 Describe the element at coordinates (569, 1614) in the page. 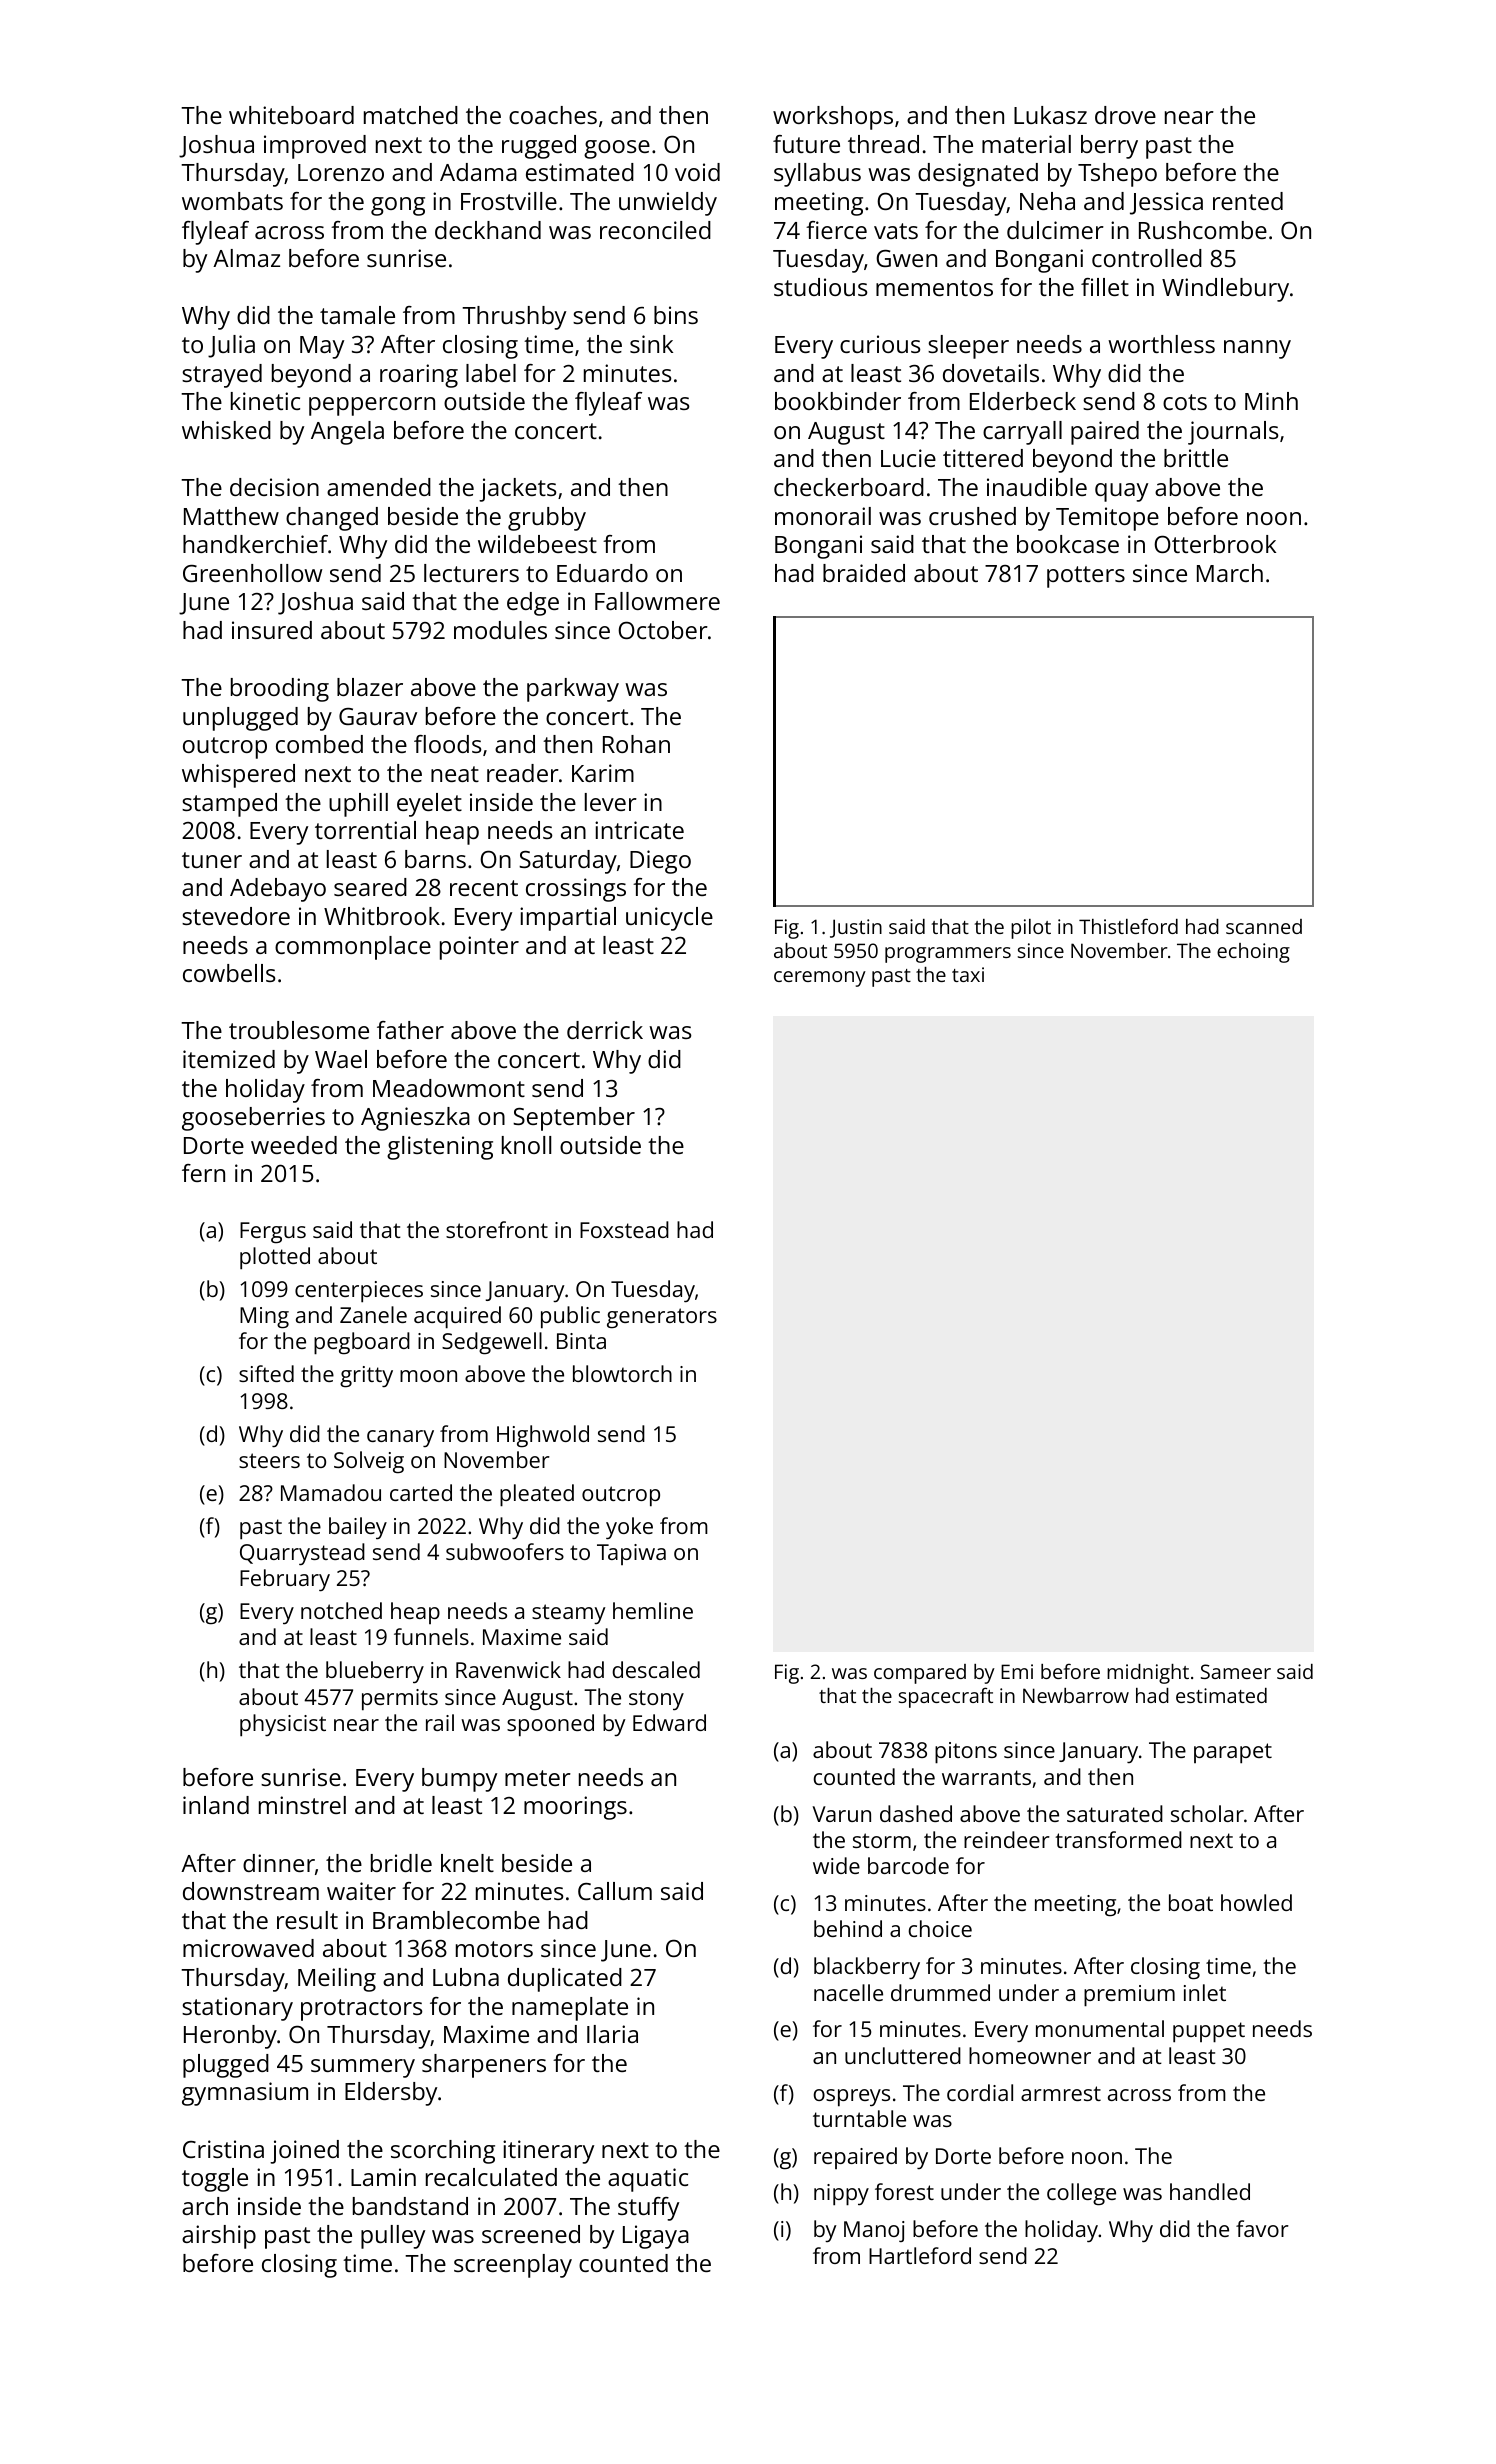

I see `steamy` at that location.
